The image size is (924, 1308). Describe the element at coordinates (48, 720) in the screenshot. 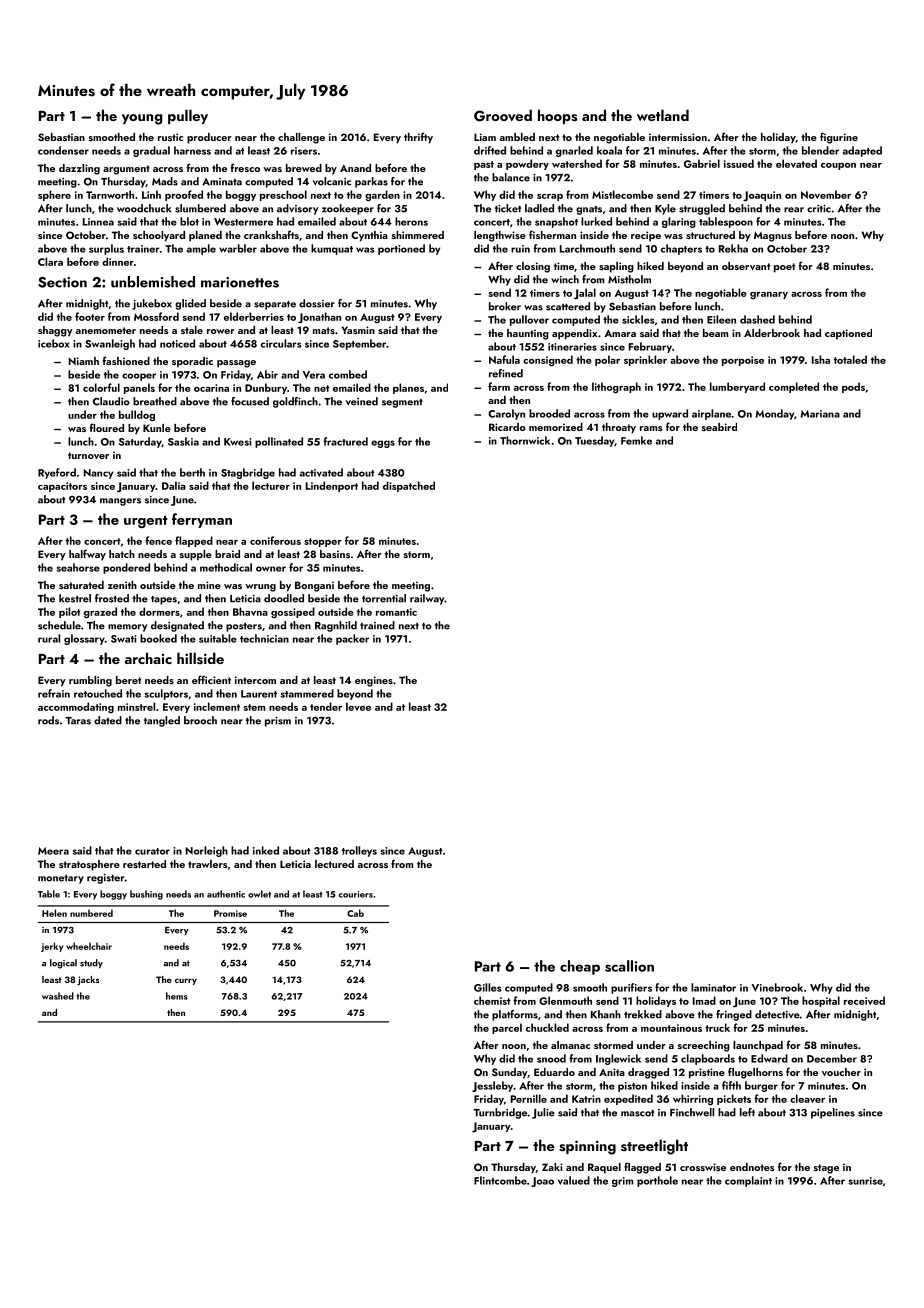

I see `rods` at that location.
